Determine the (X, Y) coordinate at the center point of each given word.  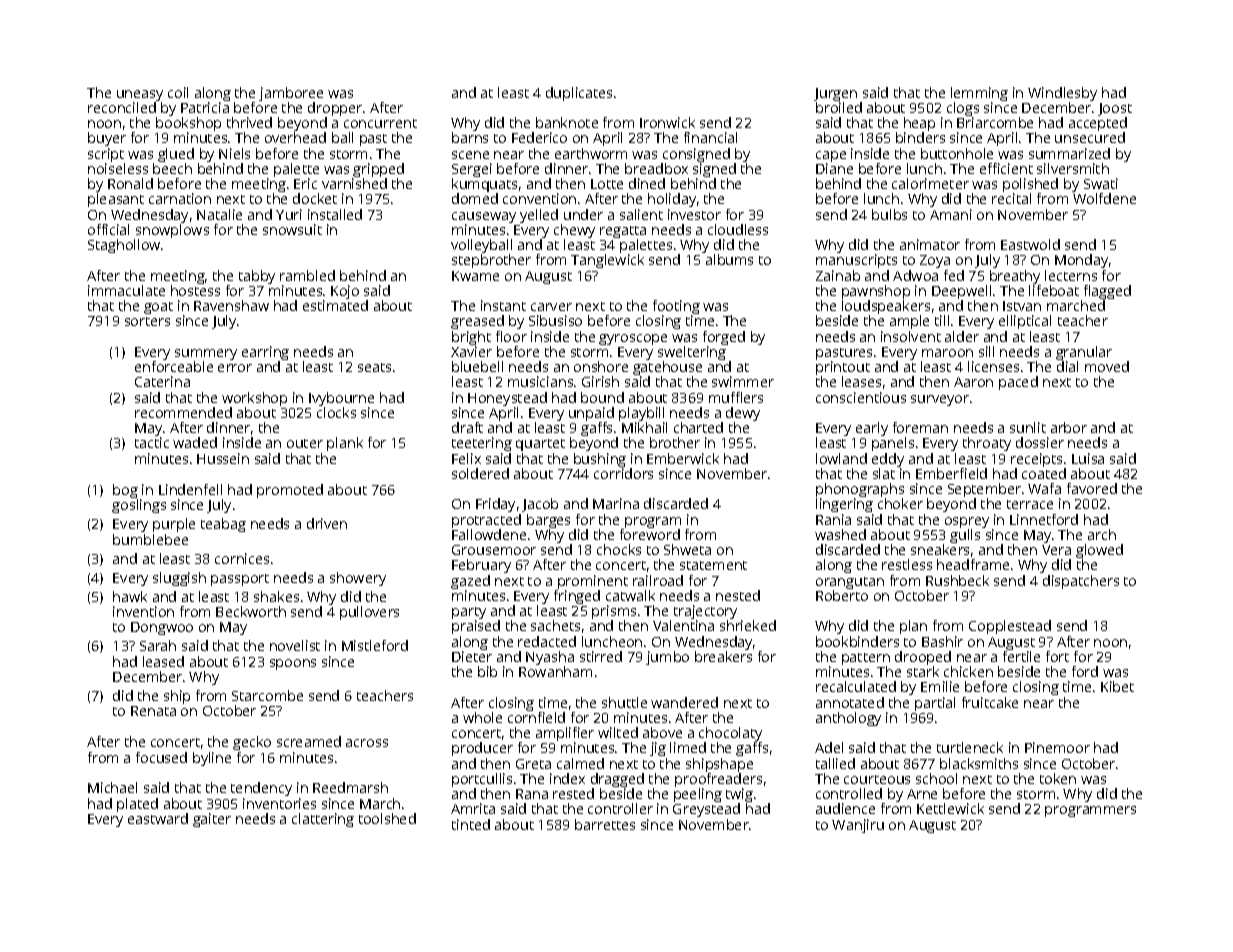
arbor (1069, 427)
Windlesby (1062, 94)
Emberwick (683, 458)
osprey (967, 522)
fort (1057, 656)
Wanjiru (858, 826)
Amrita (473, 808)
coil (178, 92)
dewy (743, 414)
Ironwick (667, 122)
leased (163, 661)
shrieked (748, 626)
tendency (261, 789)
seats (374, 367)
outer (305, 443)
